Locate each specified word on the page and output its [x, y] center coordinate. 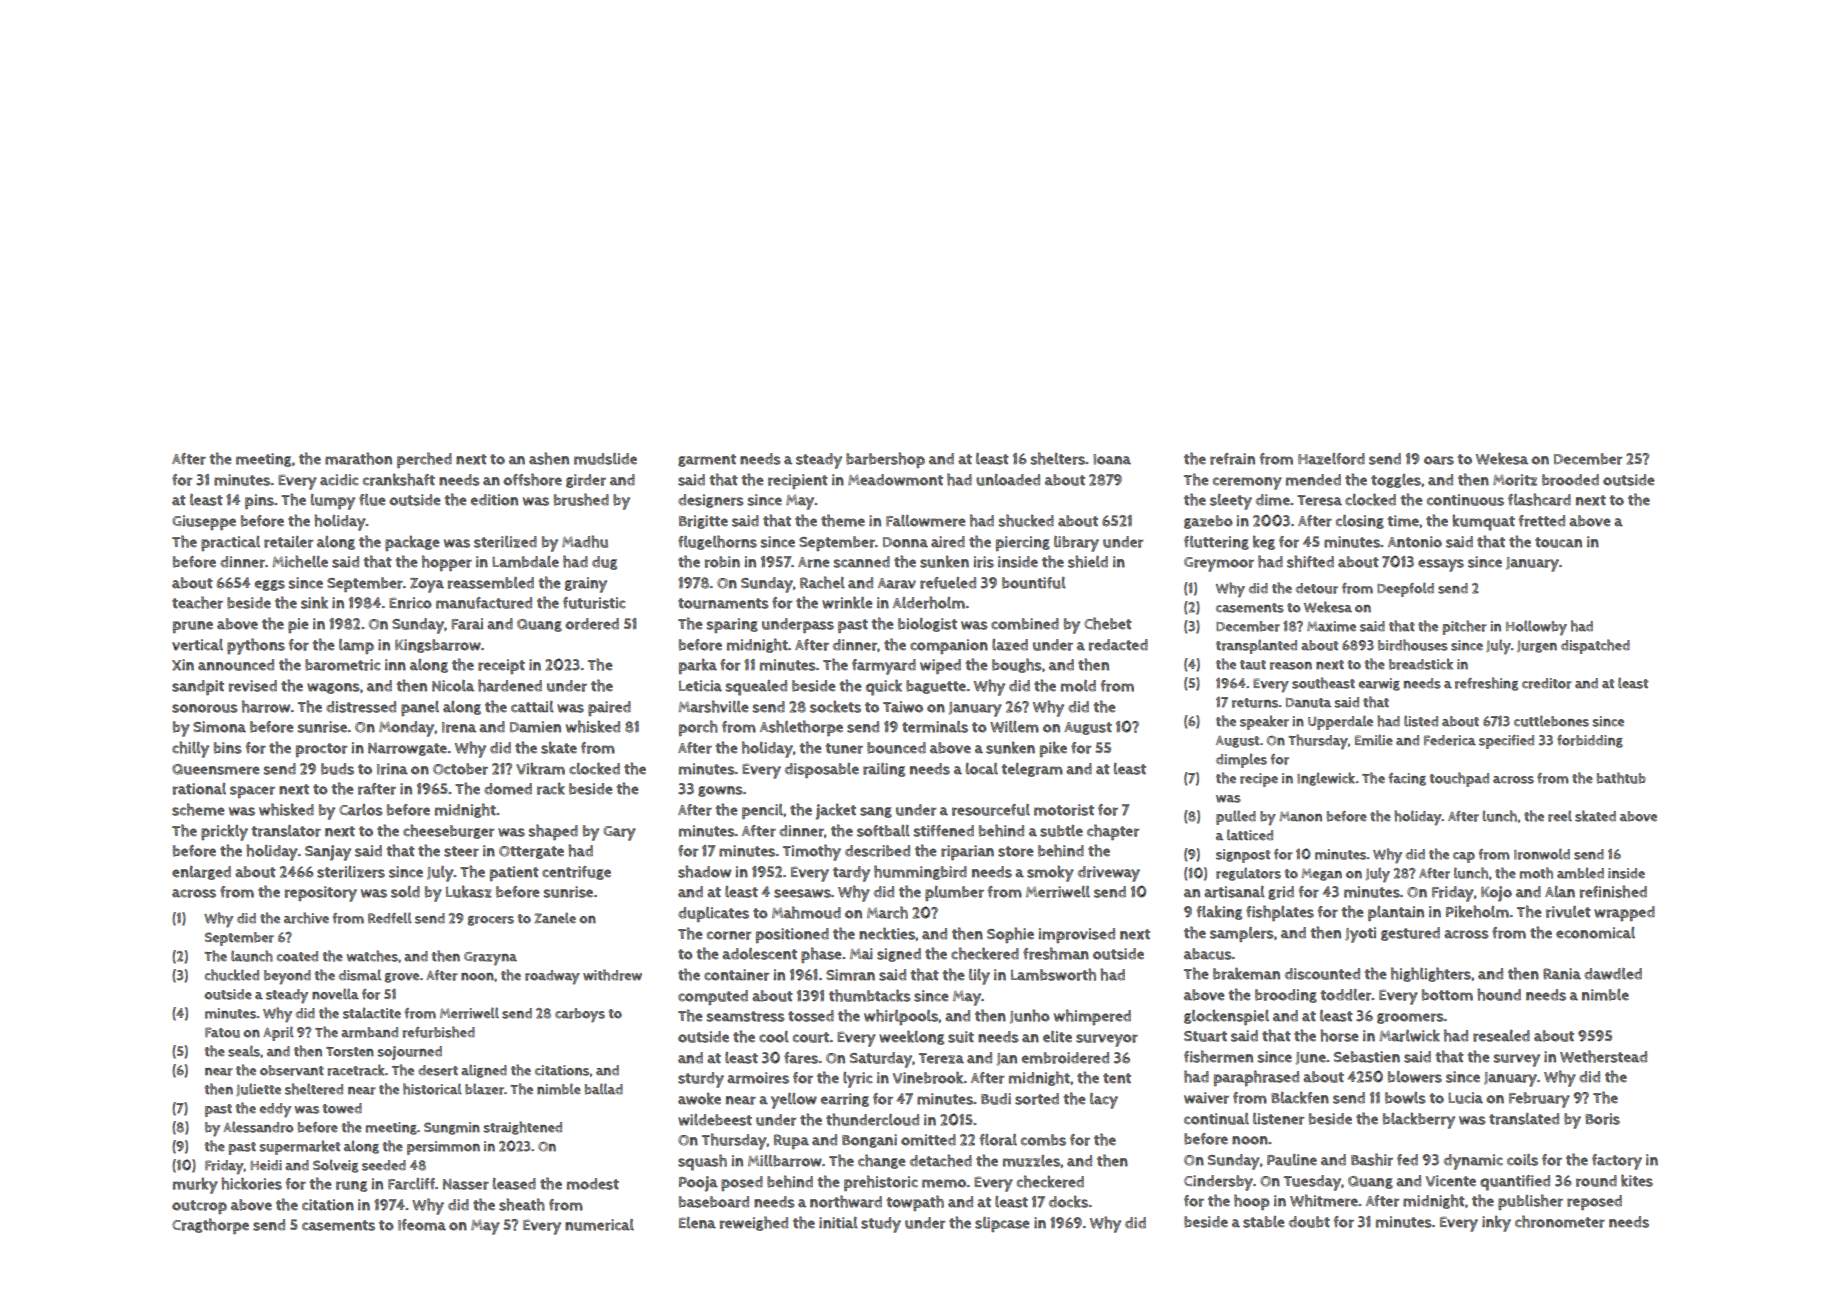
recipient [798, 481]
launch [252, 956]
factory [1617, 1162]
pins [259, 501]
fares [801, 1058]
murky [195, 1185]
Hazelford [1331, 459]
